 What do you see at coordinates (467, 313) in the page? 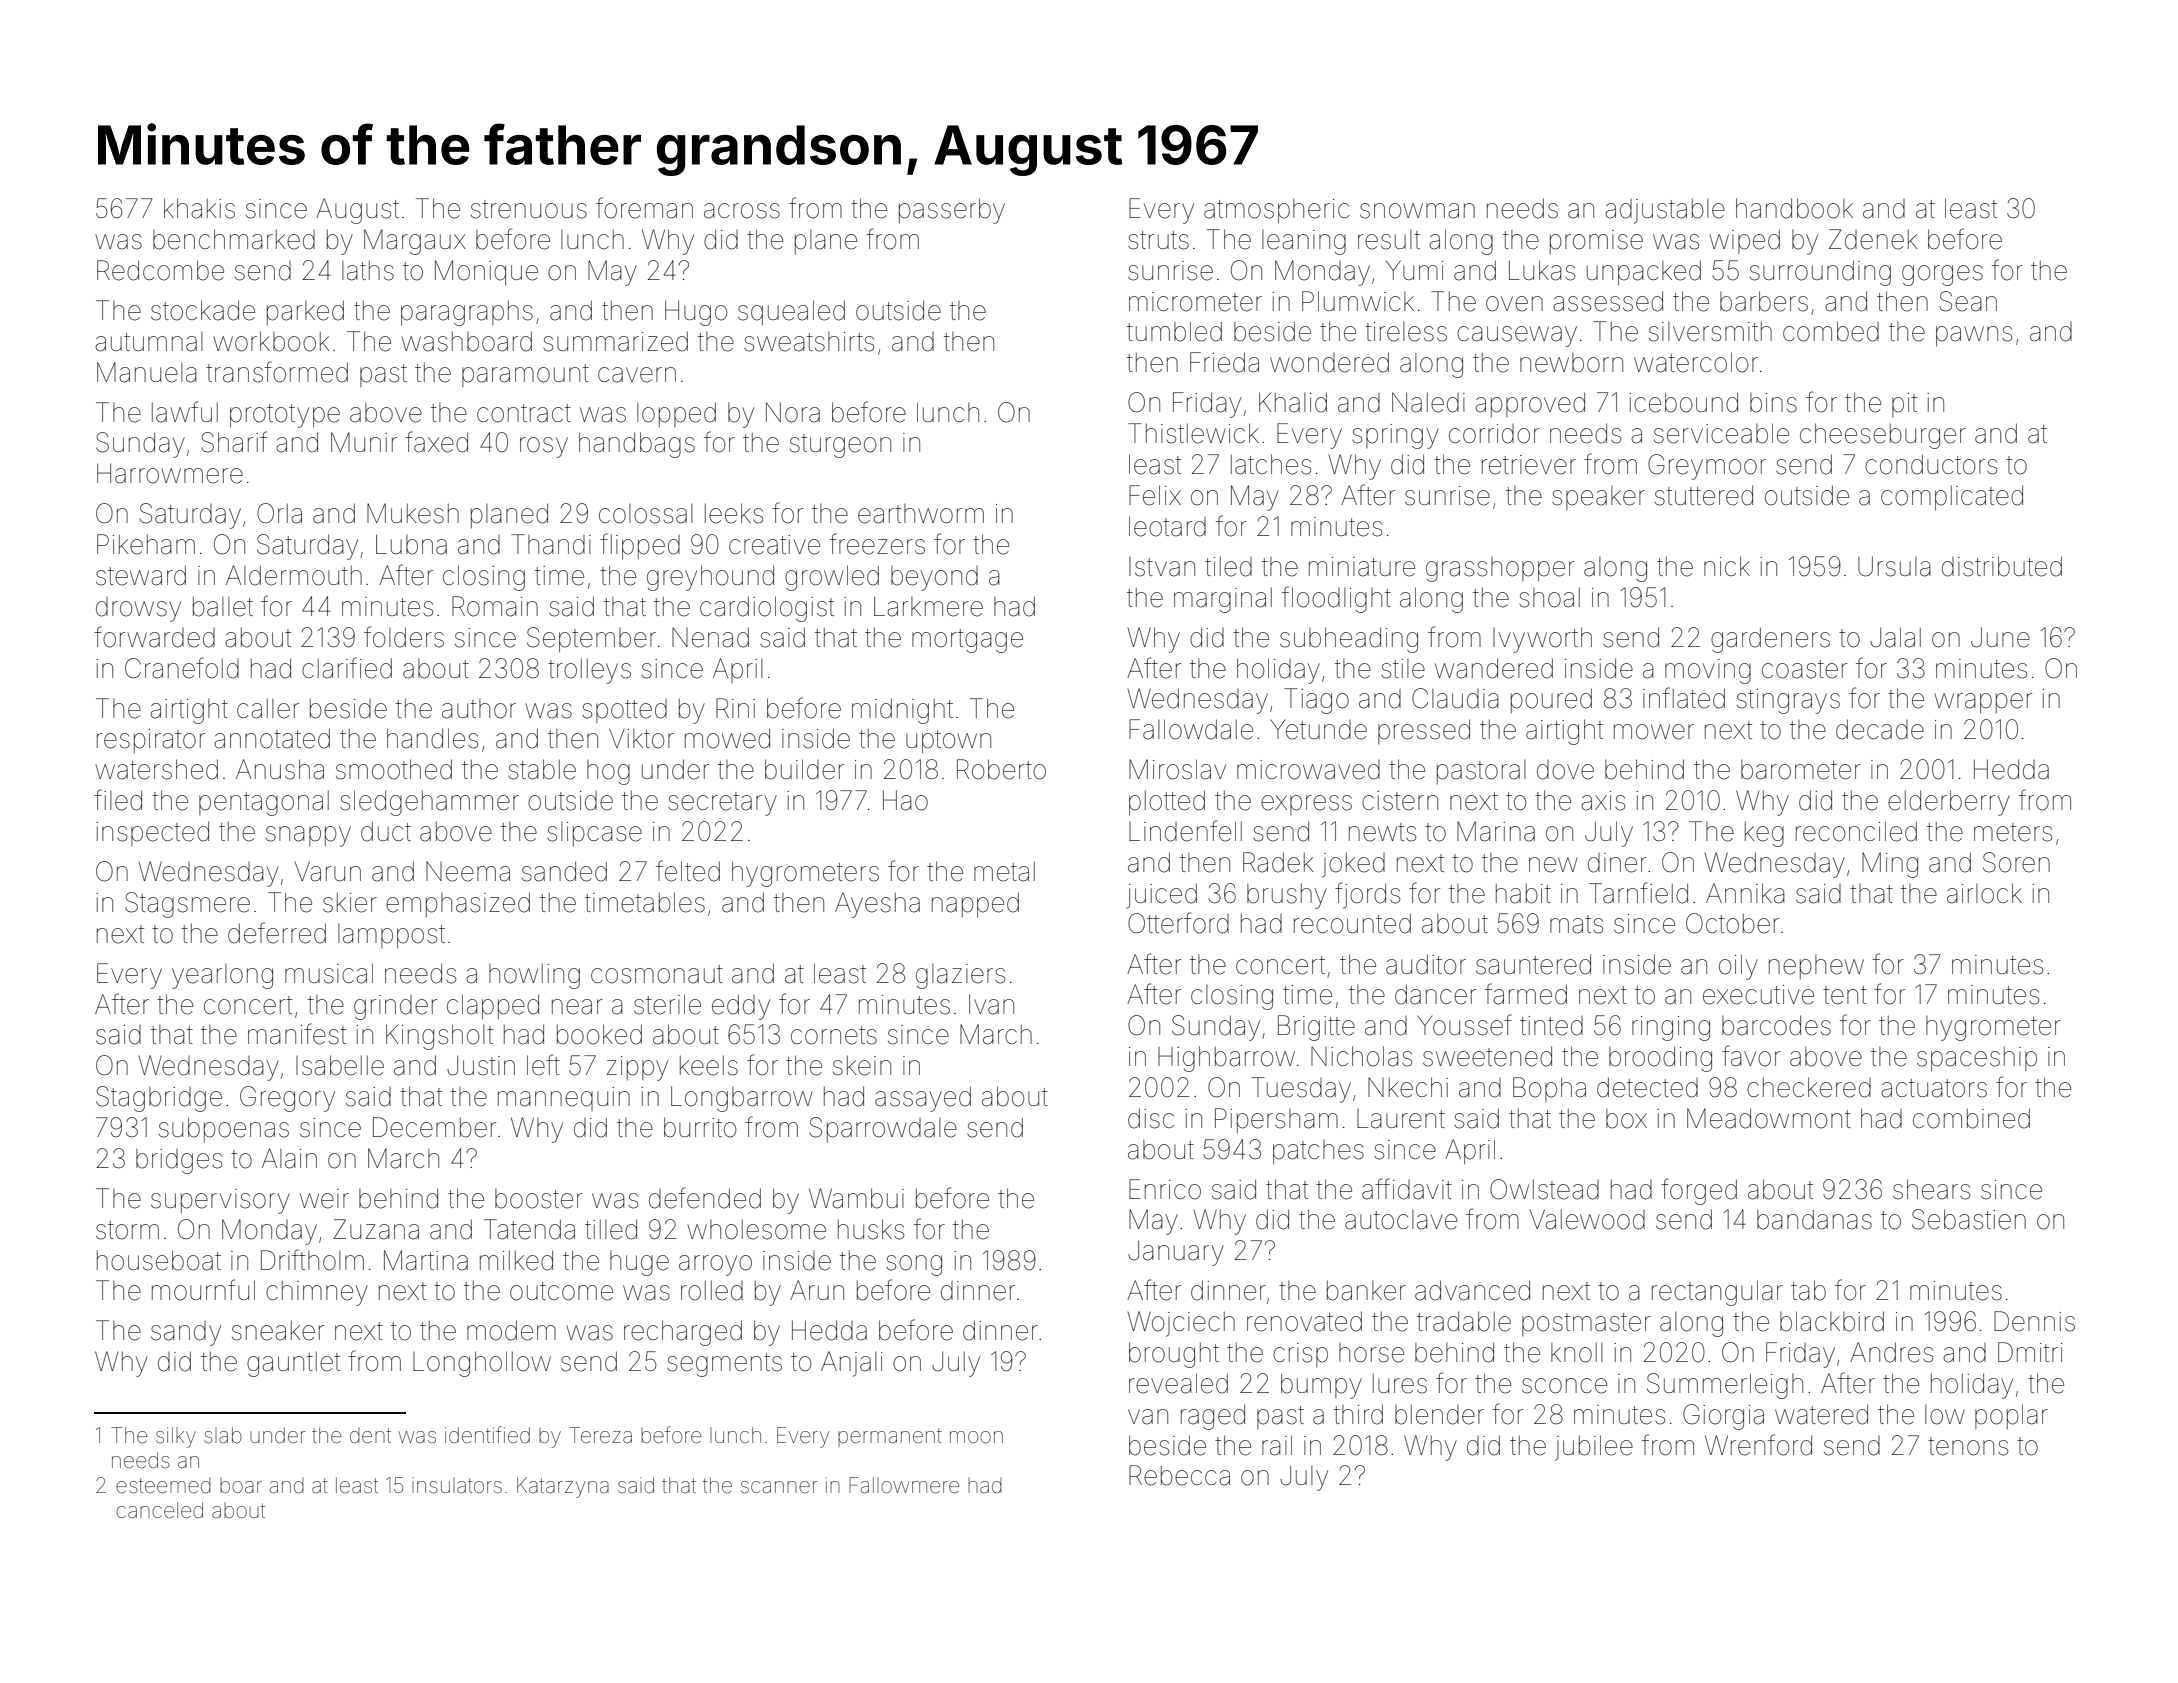
I see `paragraphs` at bounding box center [467, 313].
